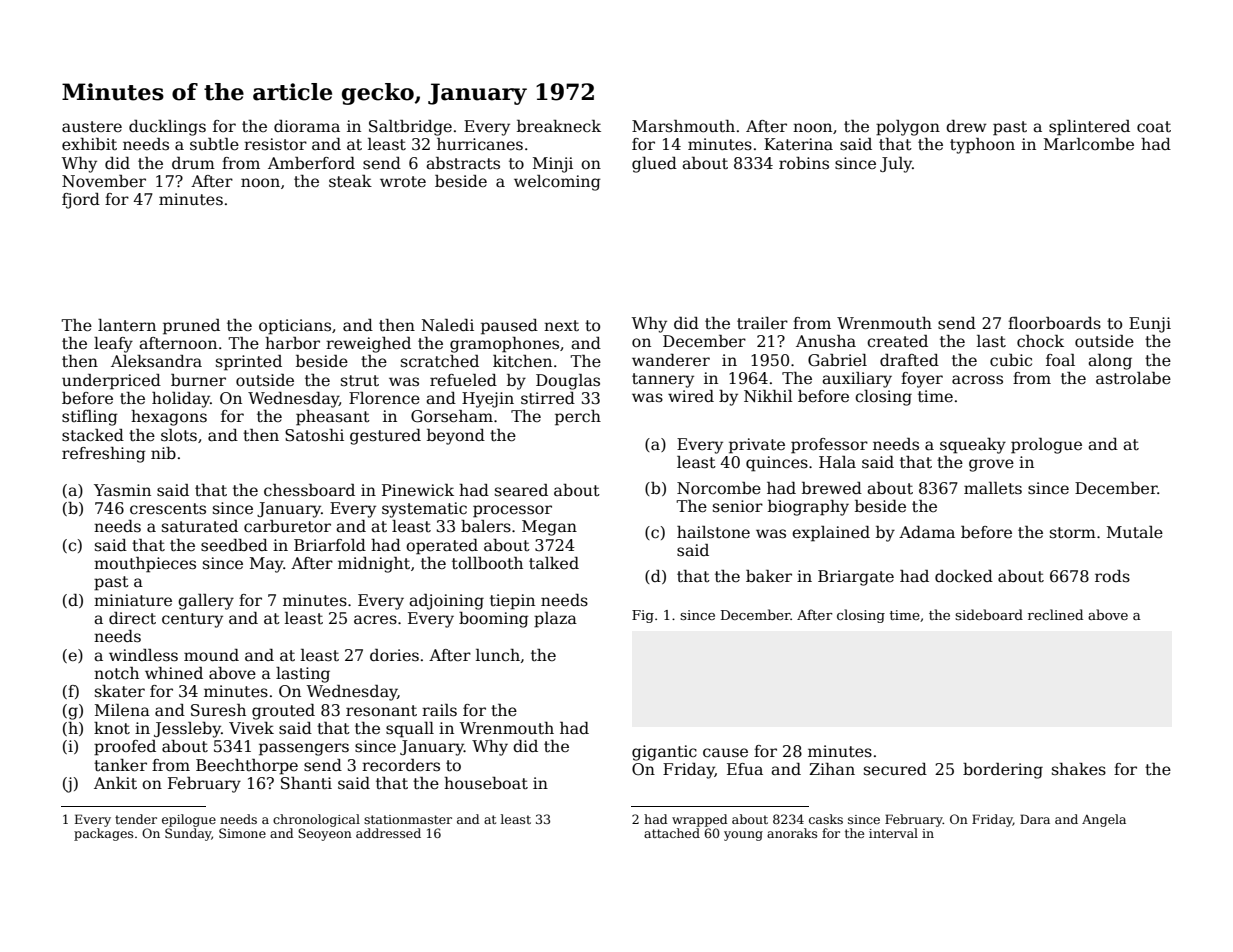 The height and width of the screenshot is (952, 1233). I want to click on austere, so click(92, 127).
